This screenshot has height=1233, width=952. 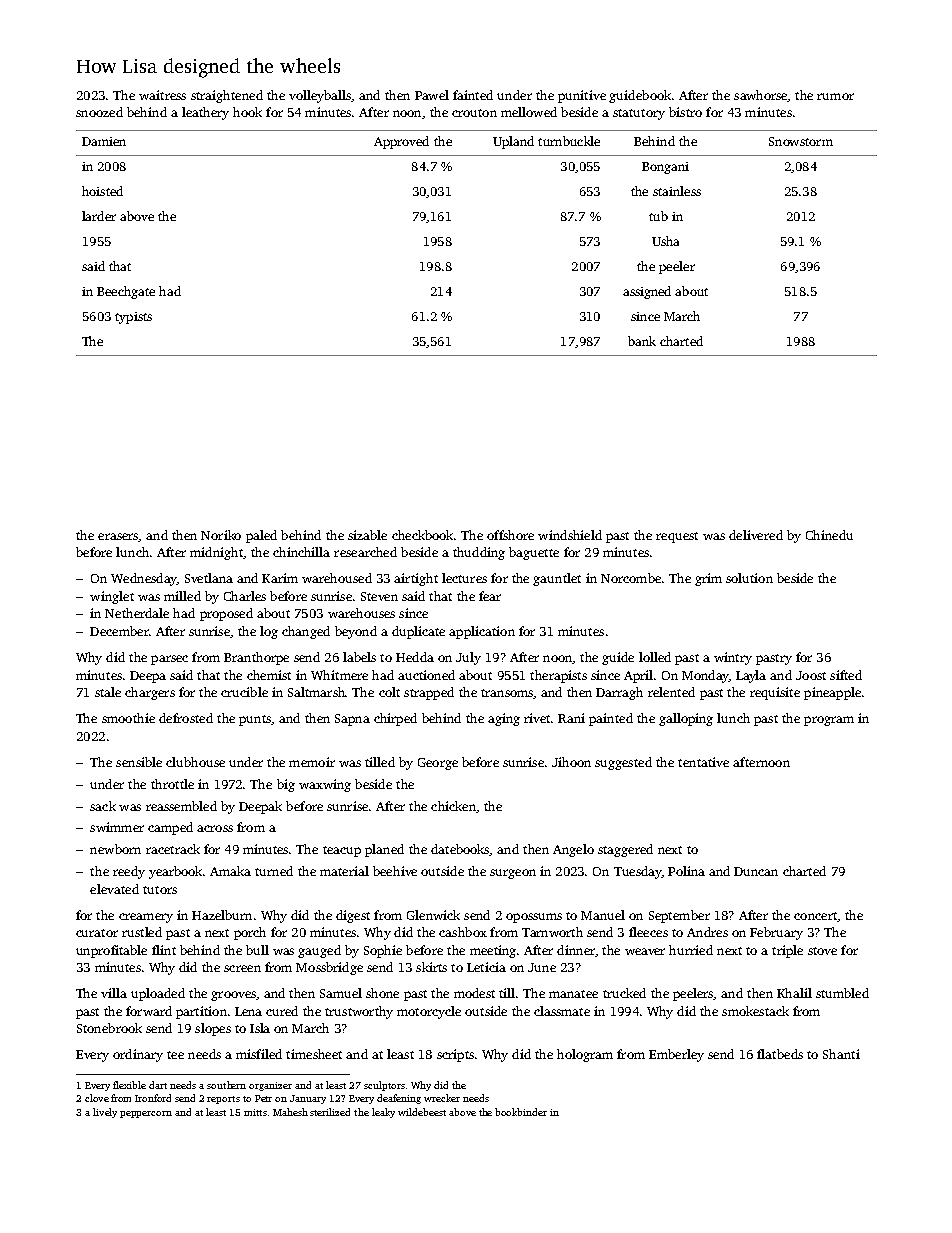 I want to click on offshore, so click(x=510, y=535).
